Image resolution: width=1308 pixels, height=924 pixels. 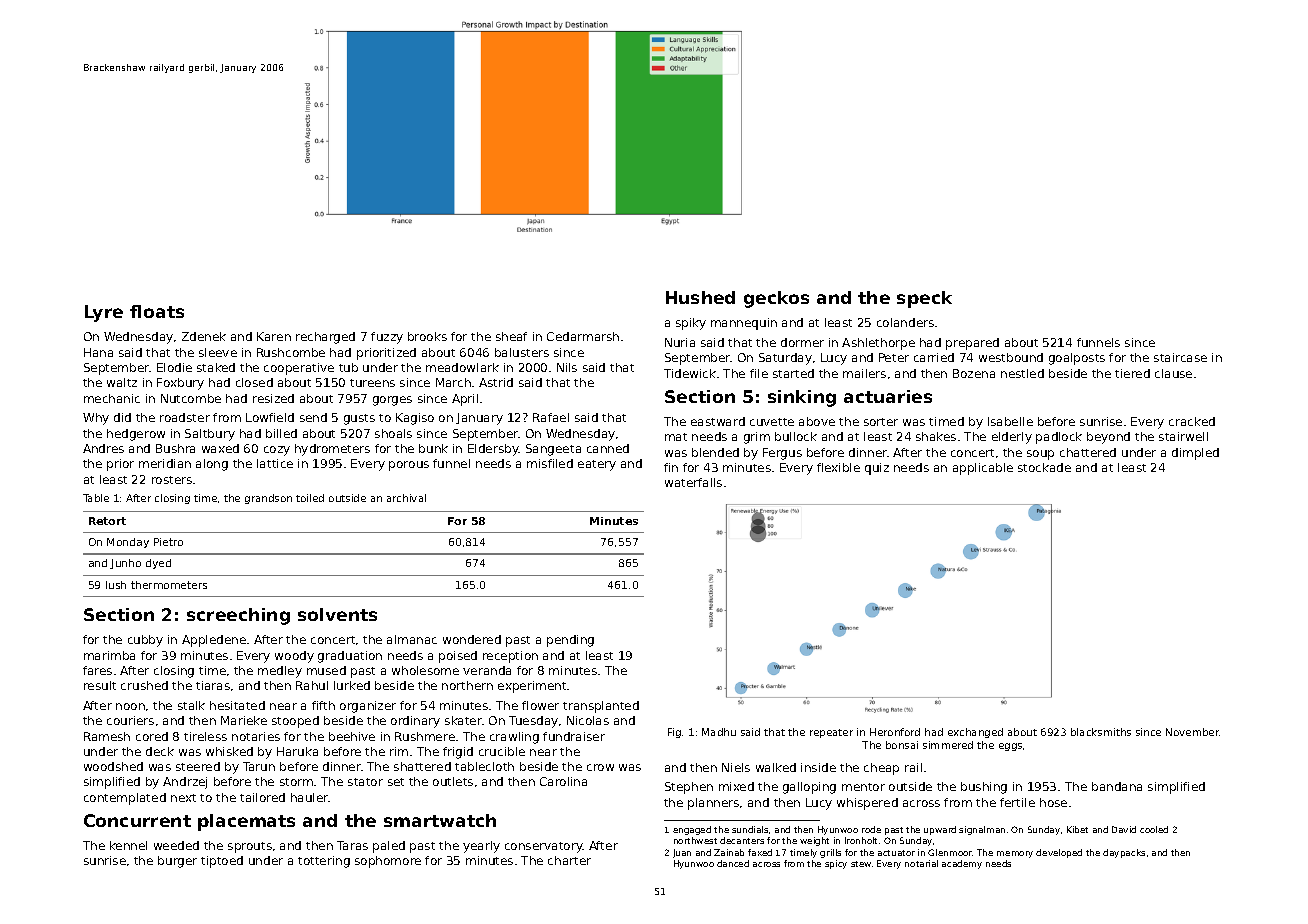 What do you see at coordinates (244, 720) in the image?
I see `Marieke` at bounding box center [244, 720].
